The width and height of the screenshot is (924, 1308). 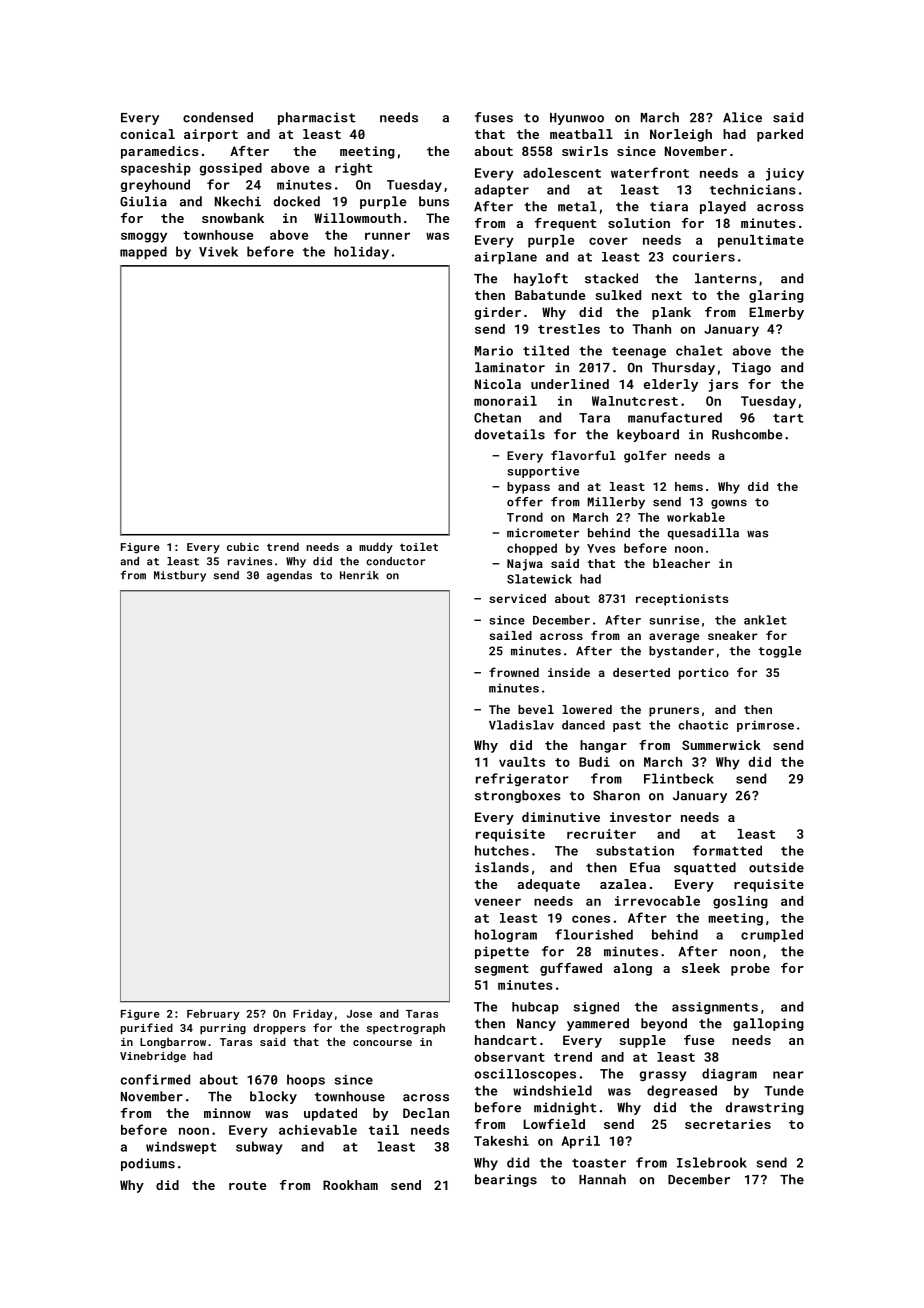 I want to click on podiums, so click(x=148, y=1164).
